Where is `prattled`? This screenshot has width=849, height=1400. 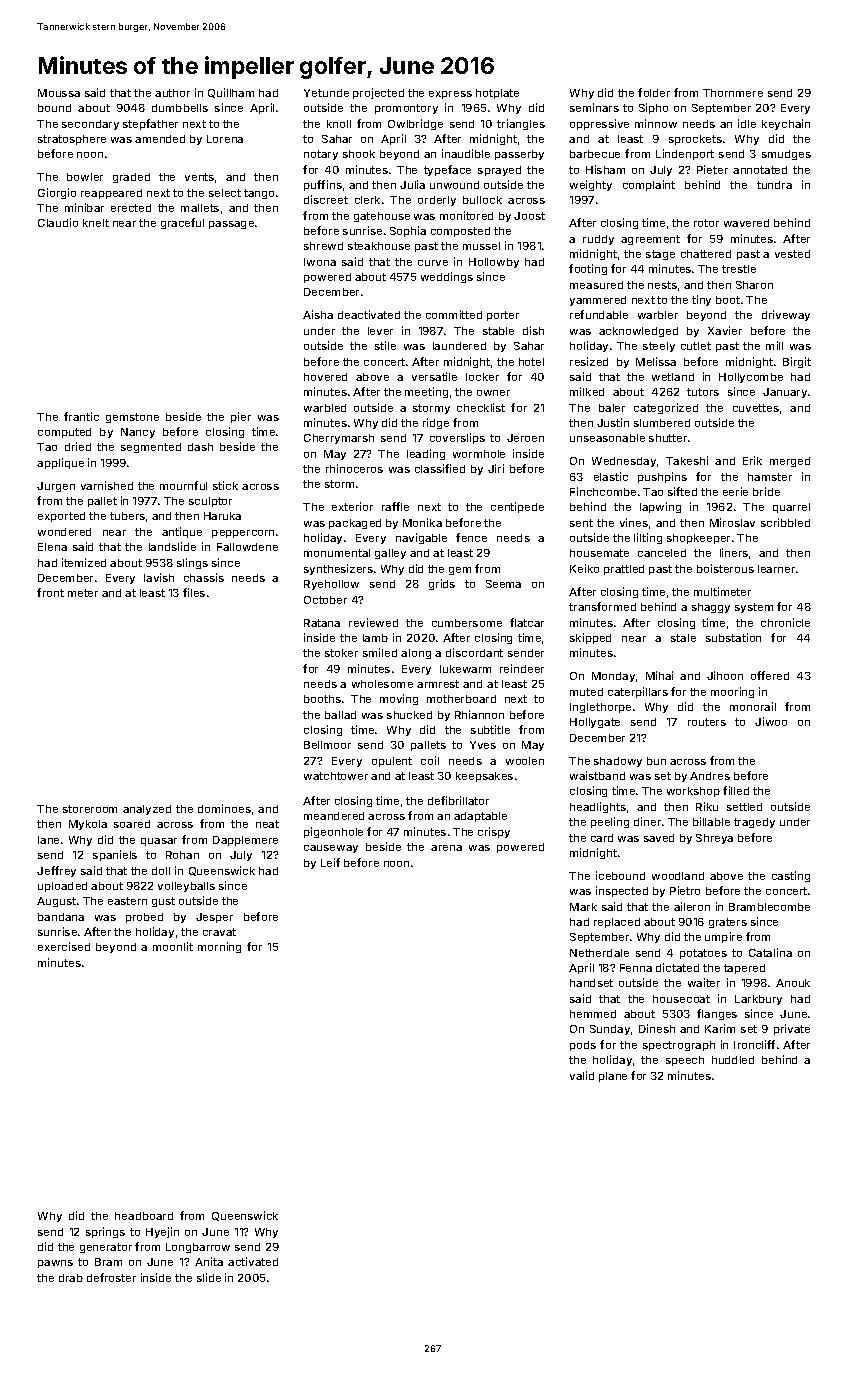 prattled is located at coordinates (624, 570).
